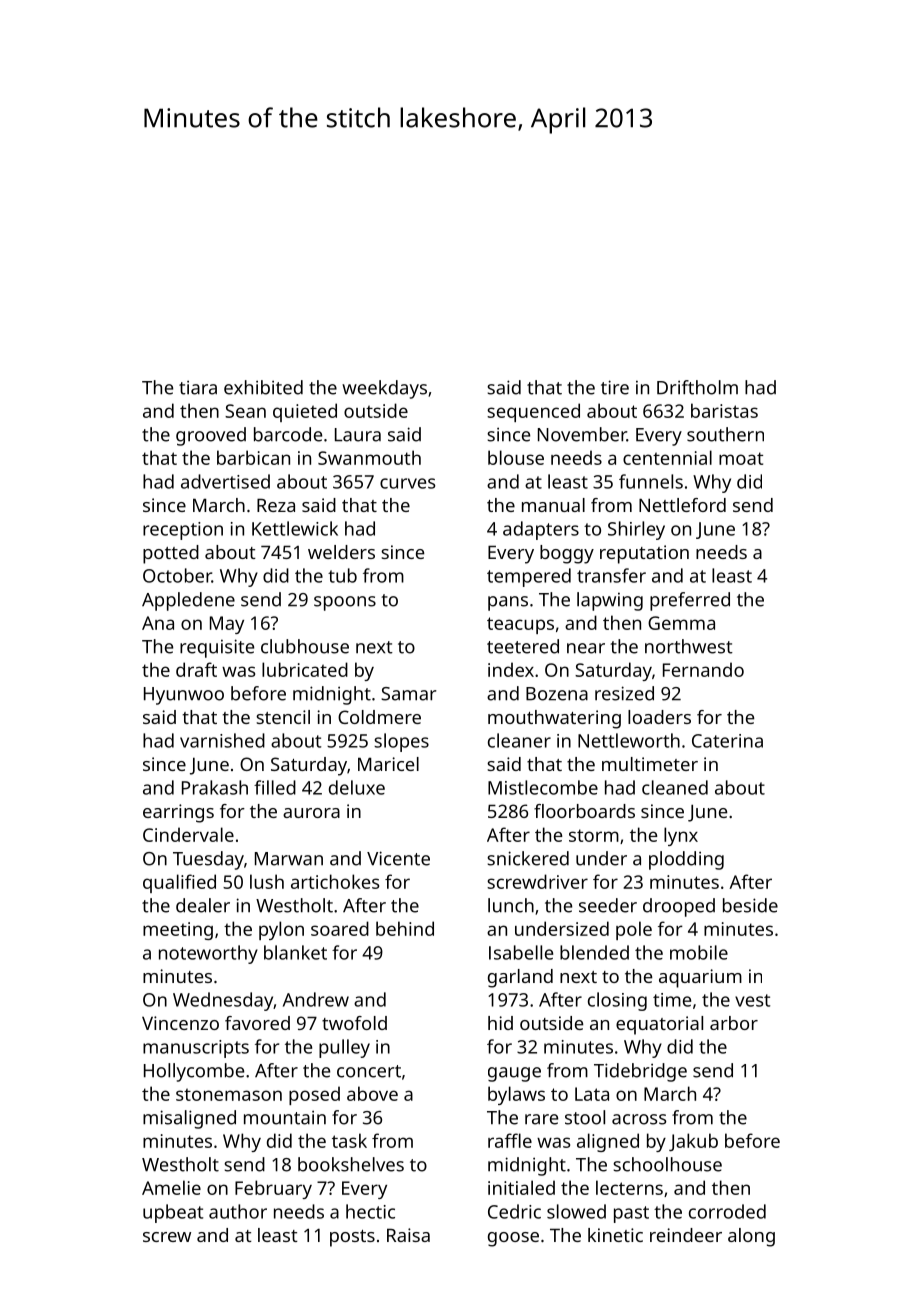  What do you see at coordinates (592, 1094) in the screenshot?
I see `Lata` at bounding box center [592, 1094].
